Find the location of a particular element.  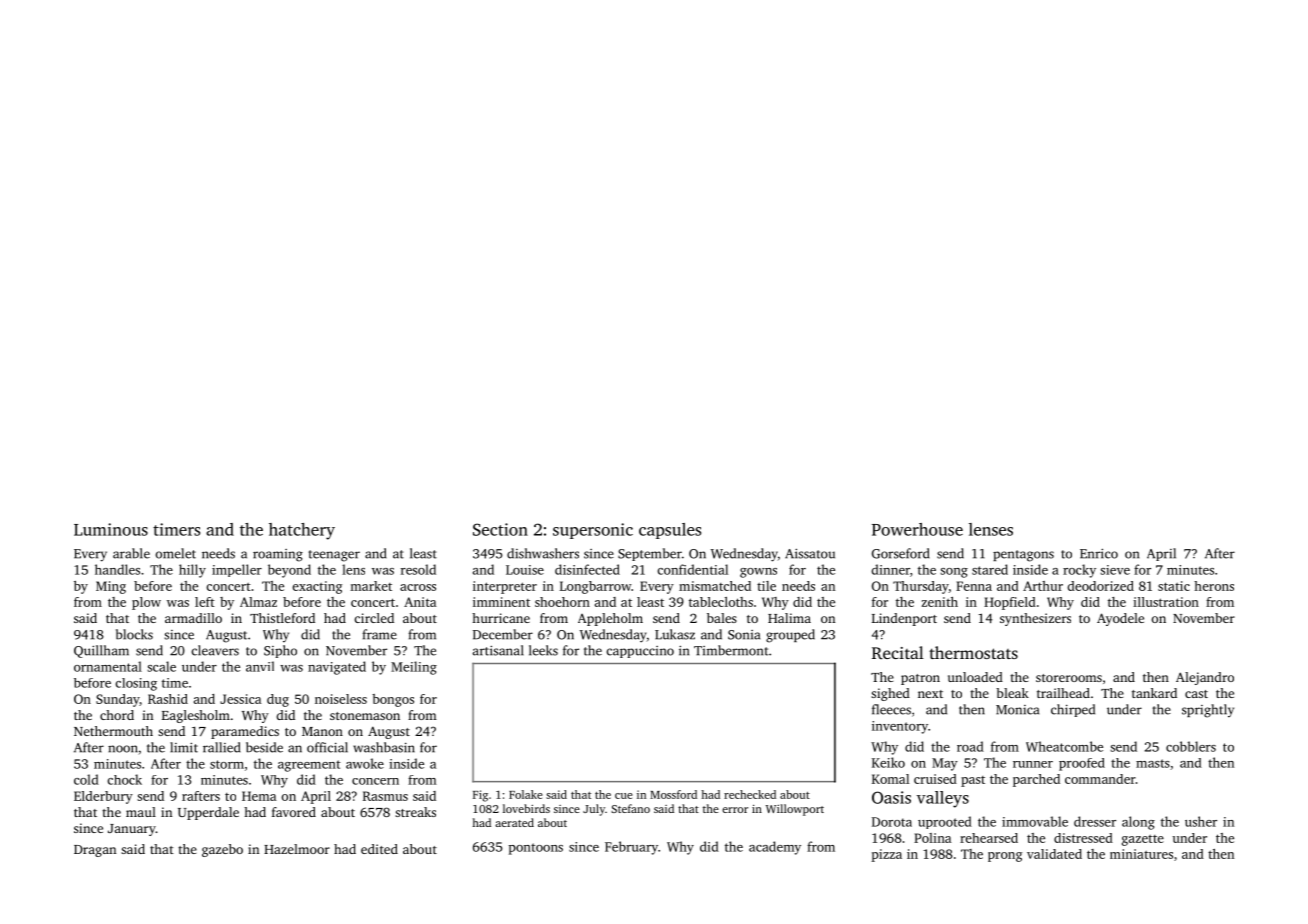

Powerhouse is located at coordinates (917, 529).
